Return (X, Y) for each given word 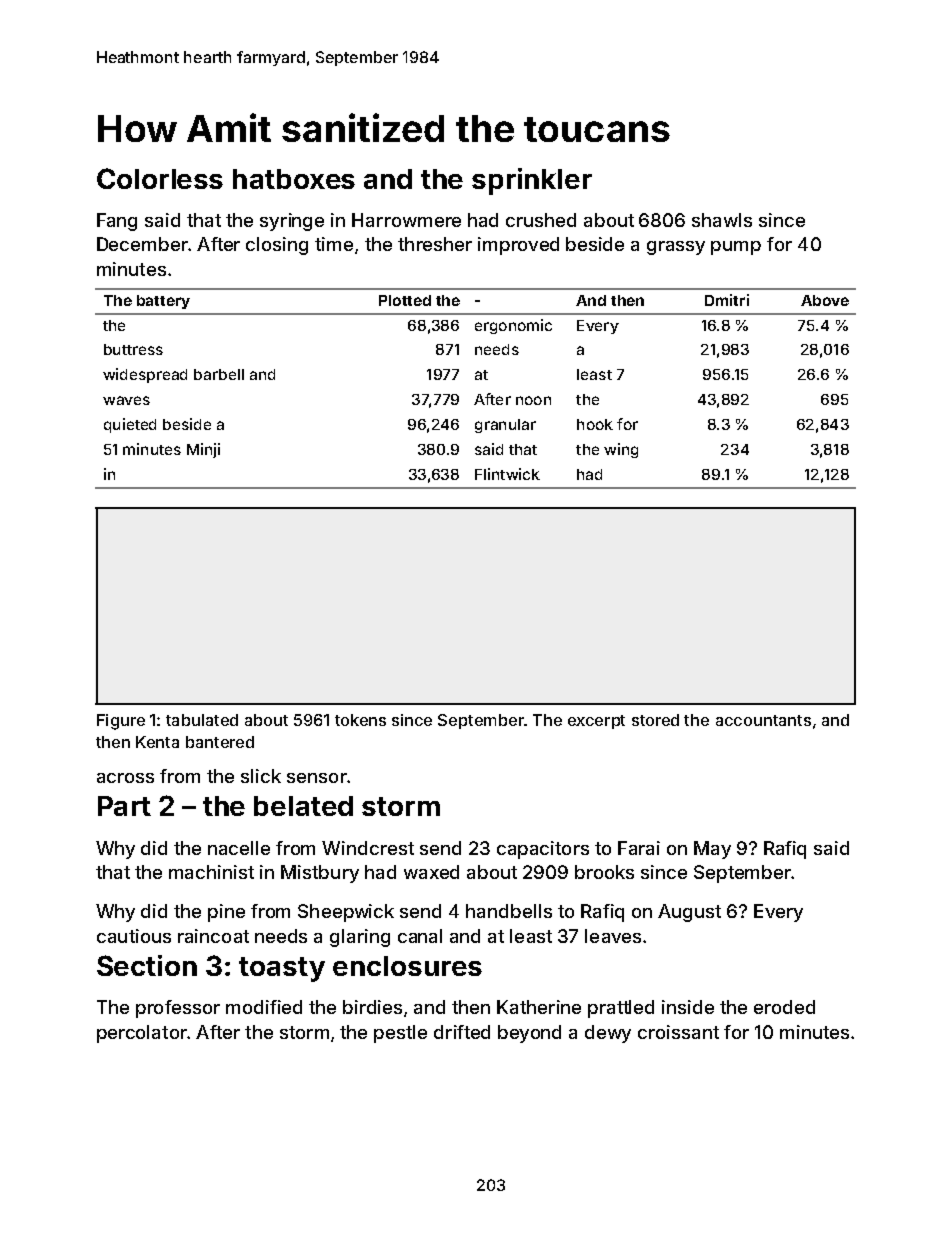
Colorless (160, 178)
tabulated (202, 720)
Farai (639, 848)
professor (178, 1009)
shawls (722, 220)
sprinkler (532, 181)
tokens (360, 720)
